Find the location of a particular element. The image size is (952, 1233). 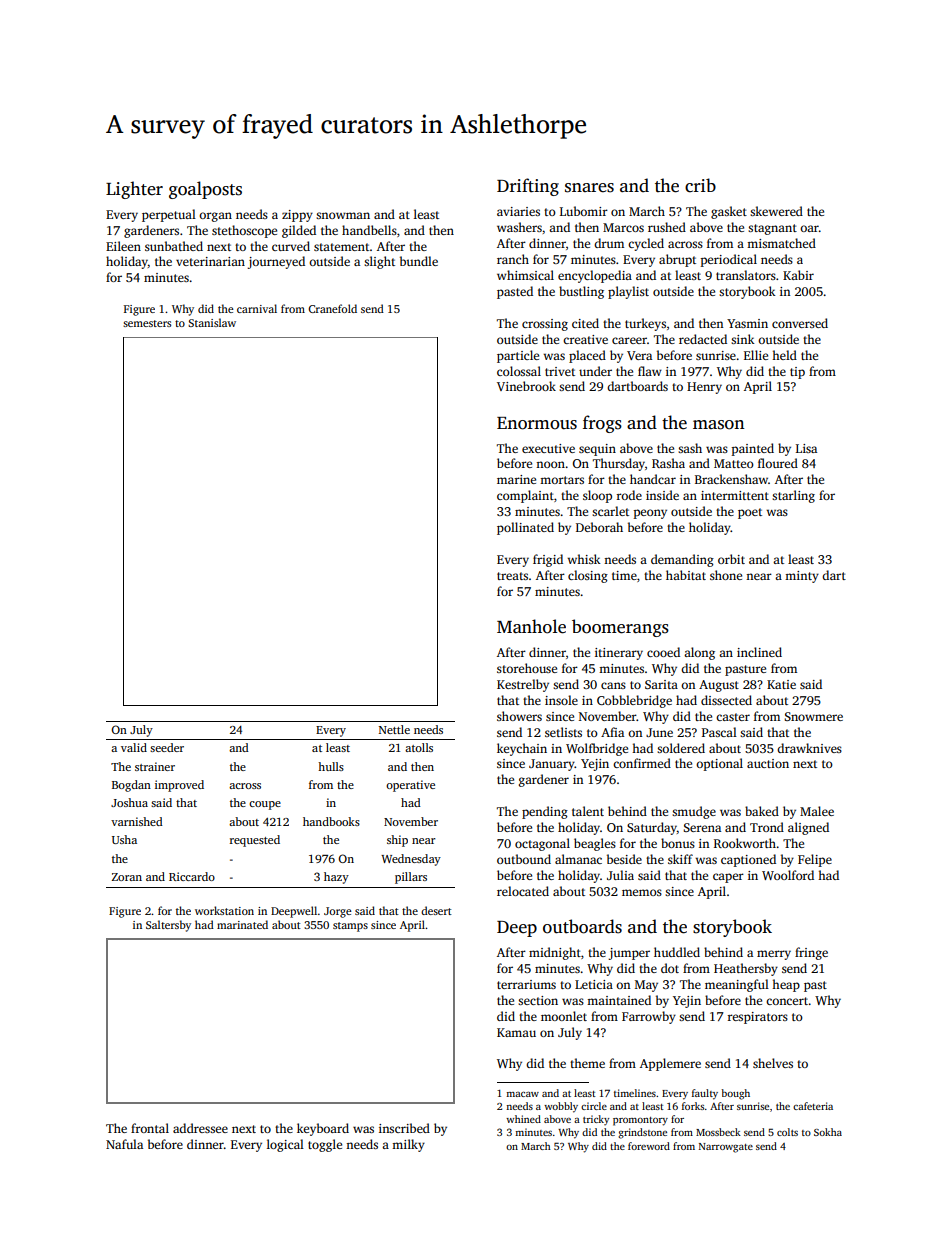

maintained is located at coordinates (619, 1000).
